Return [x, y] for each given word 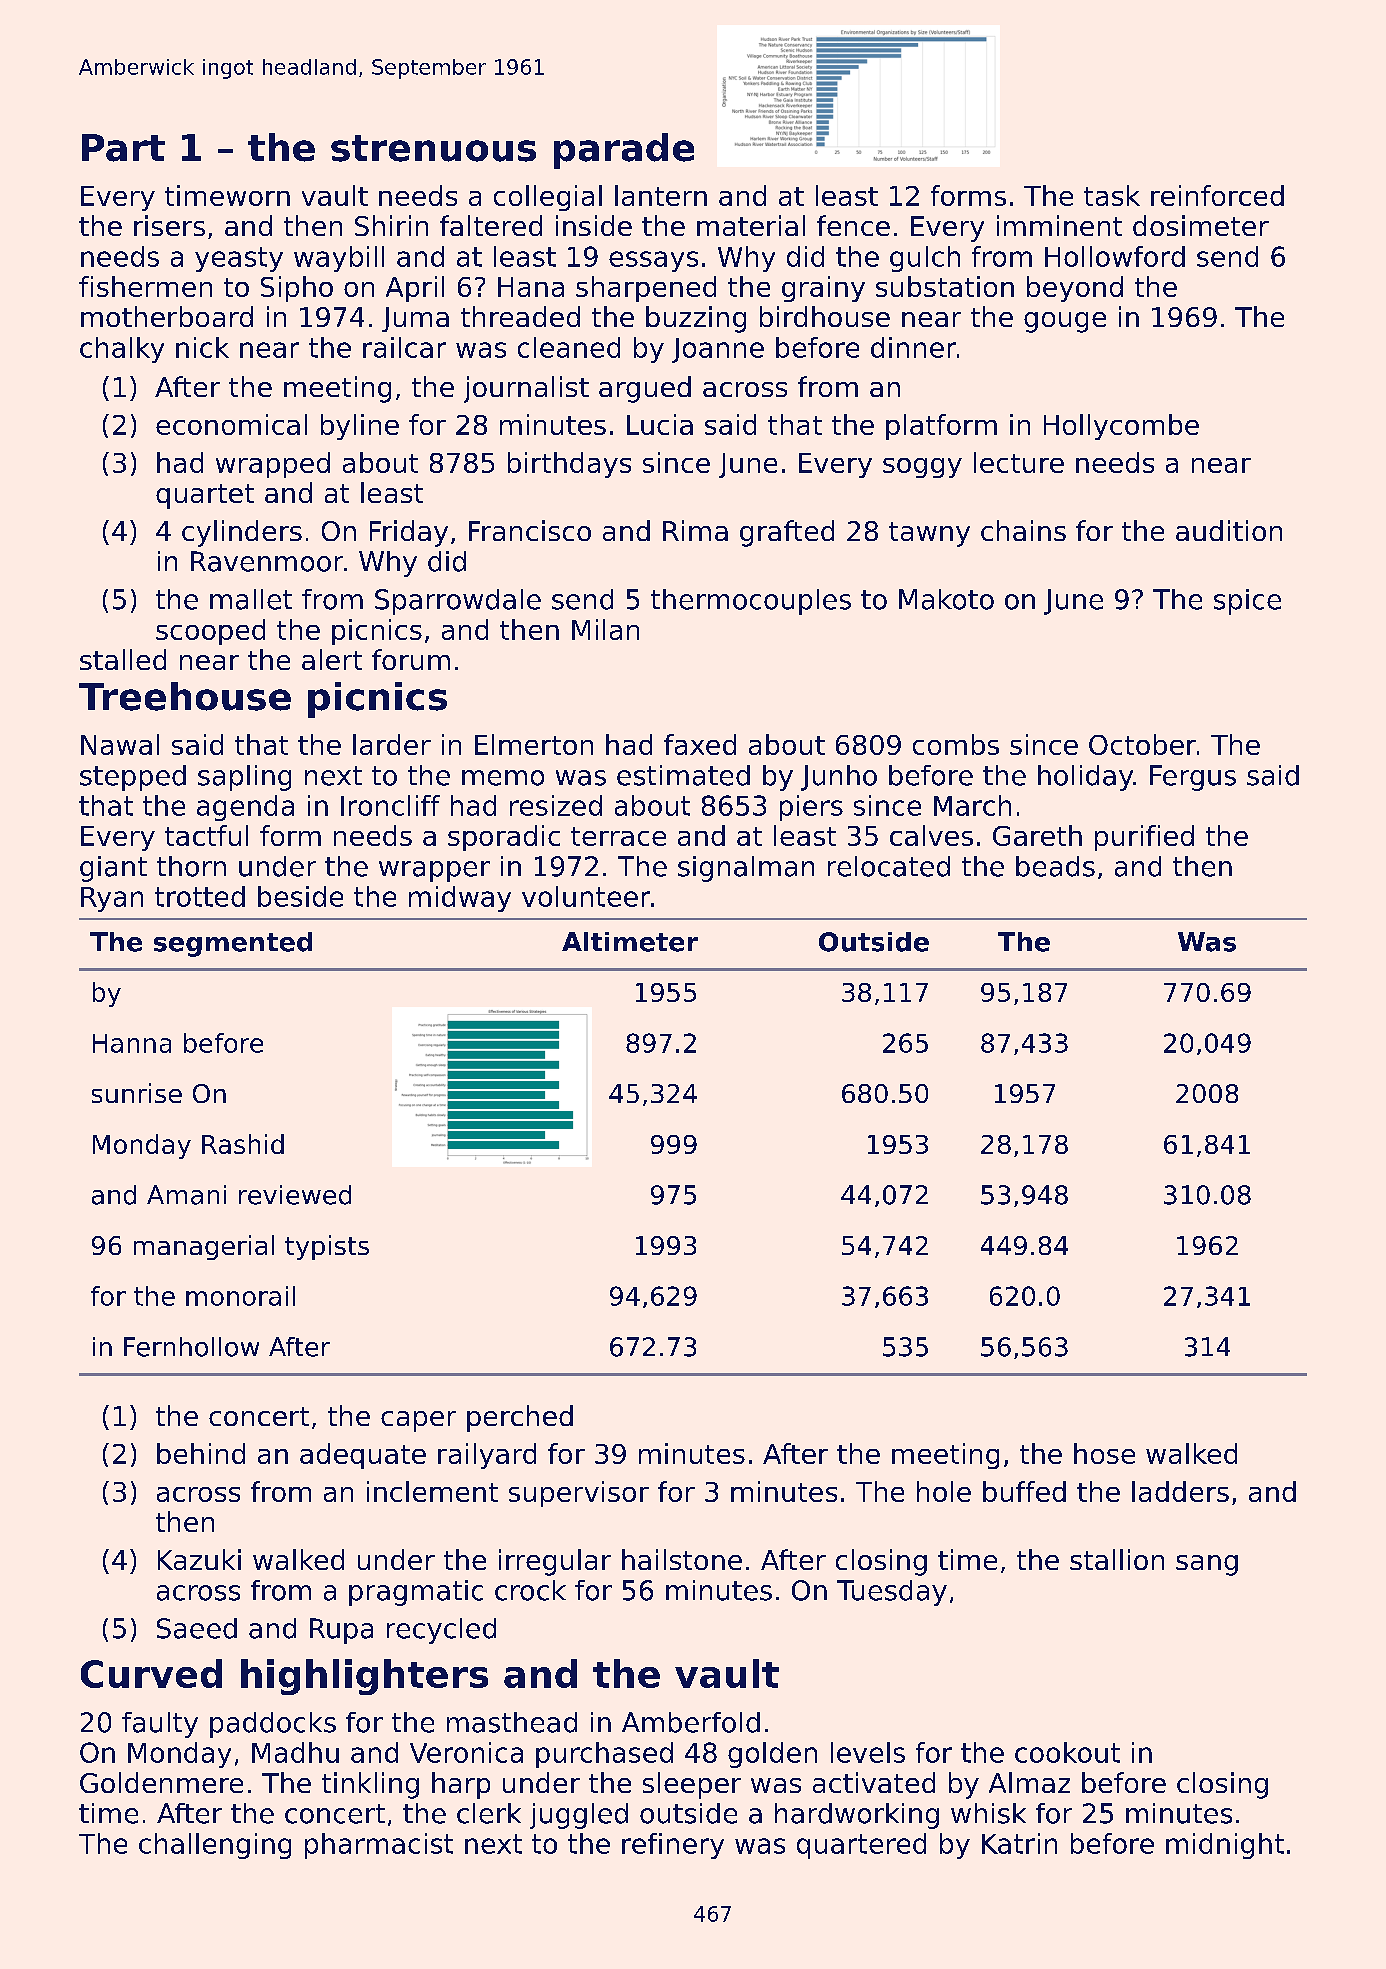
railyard [487, 1456]
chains [1023, 530]
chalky [122, 350]
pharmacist [379, 1846]
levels [868, 1752]
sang [1207, 1565]
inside [594, 225]
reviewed [295, 1195]
